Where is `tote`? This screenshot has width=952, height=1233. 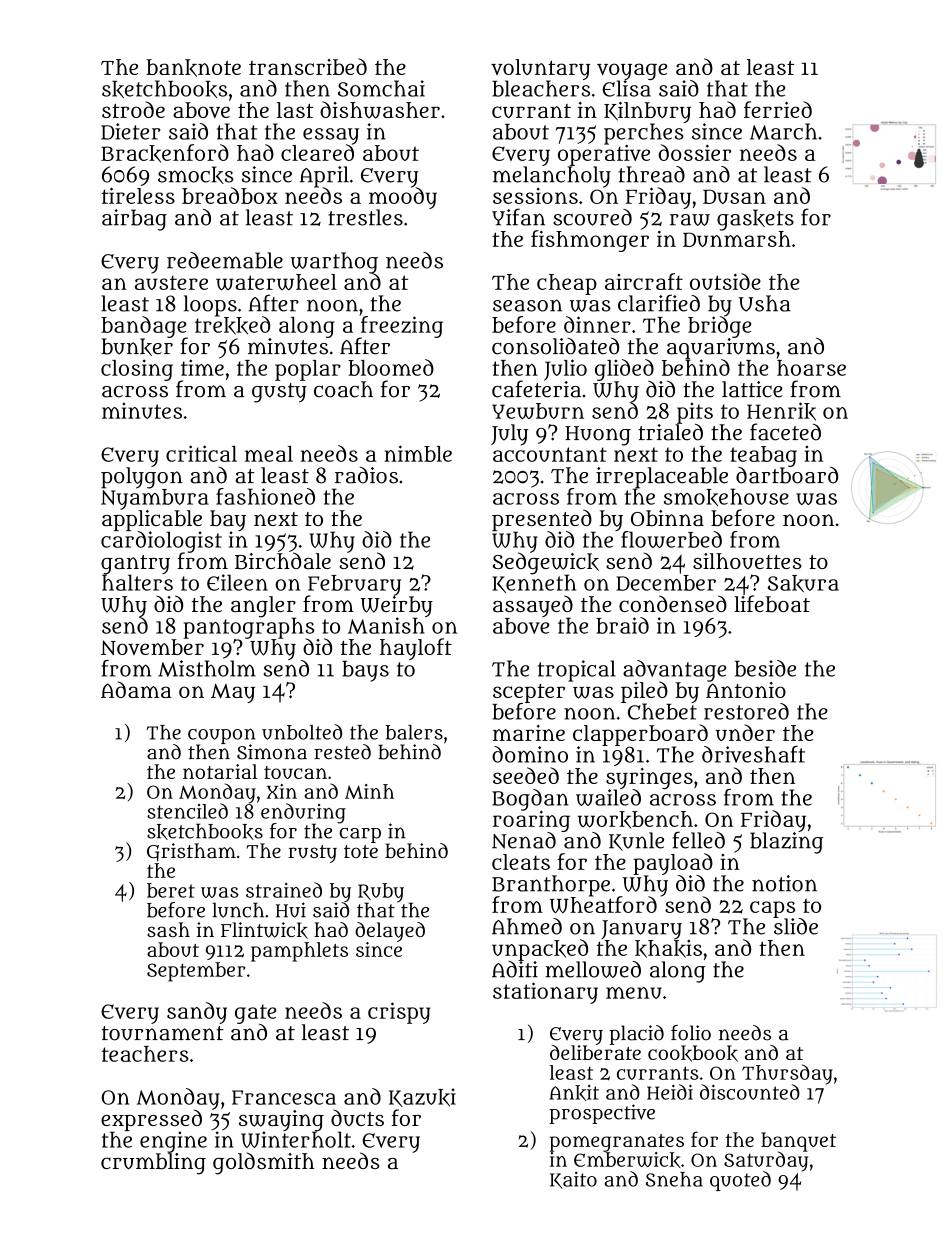
tote is located at coordinates (361, 851).
